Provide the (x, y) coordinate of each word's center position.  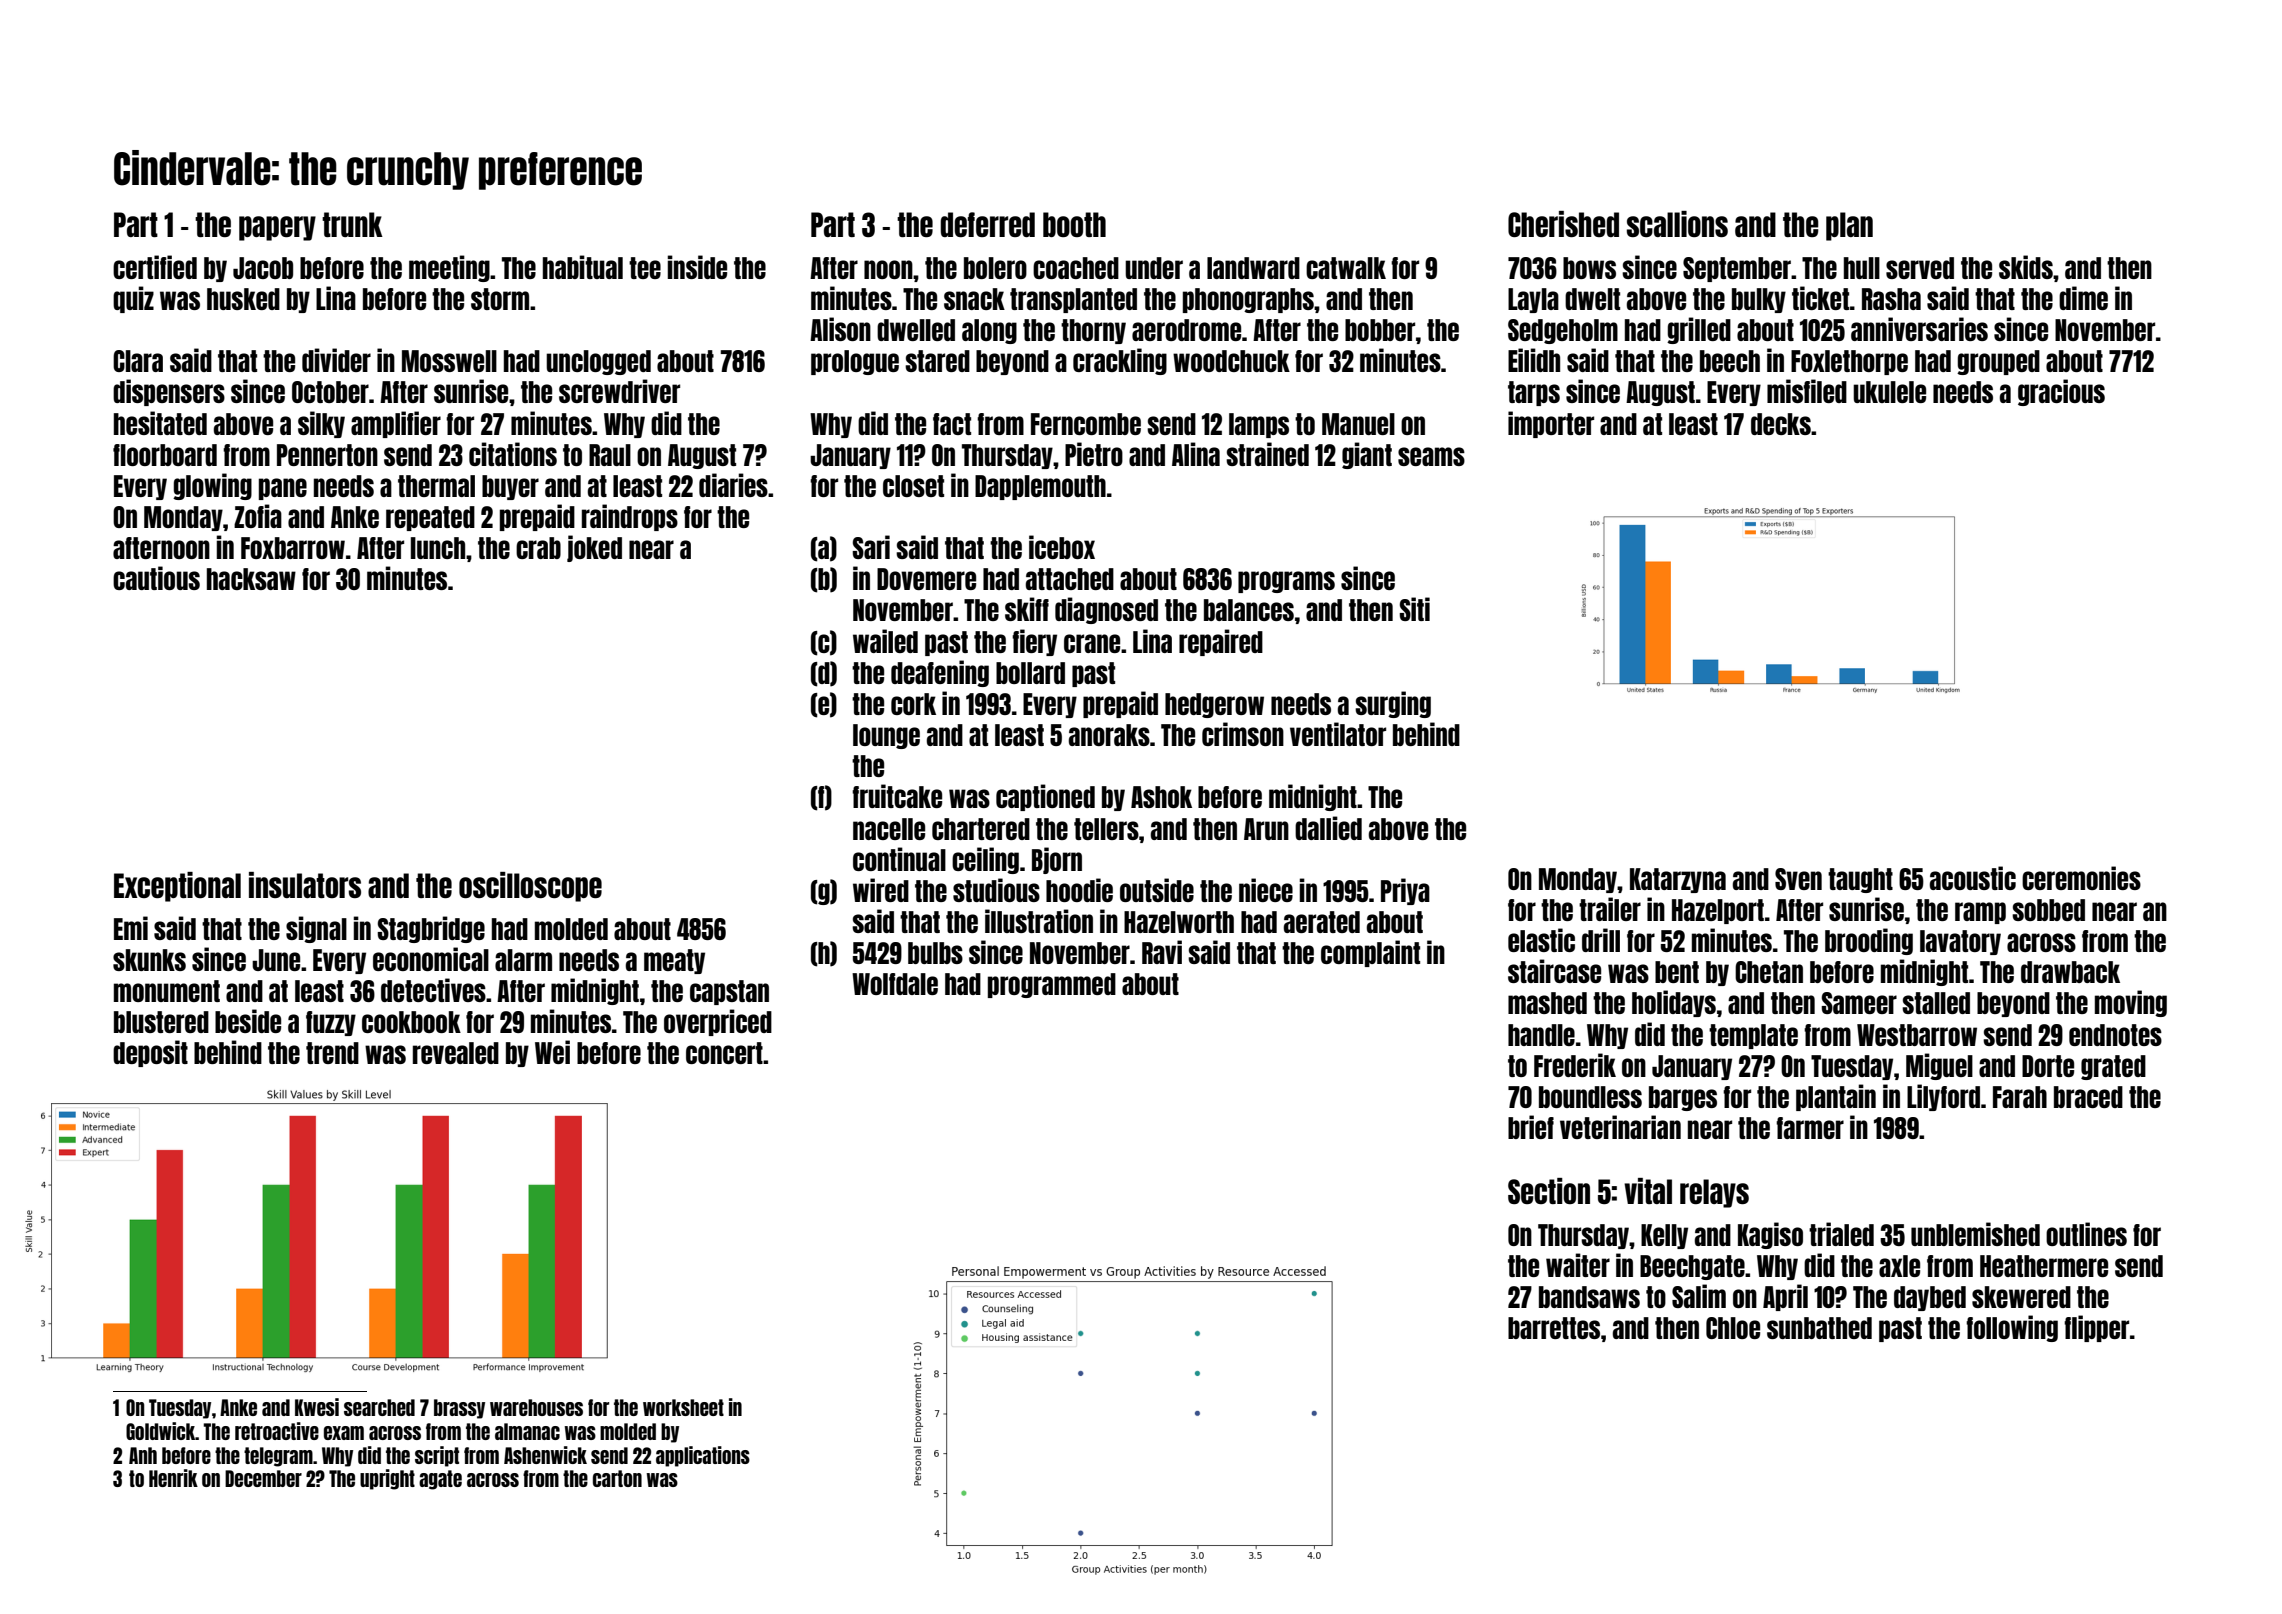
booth (1074, 224)
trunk (352, 224)
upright (387, 1479)
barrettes (1554, 1328)
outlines (2086, 1234)
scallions (1677, 224)
